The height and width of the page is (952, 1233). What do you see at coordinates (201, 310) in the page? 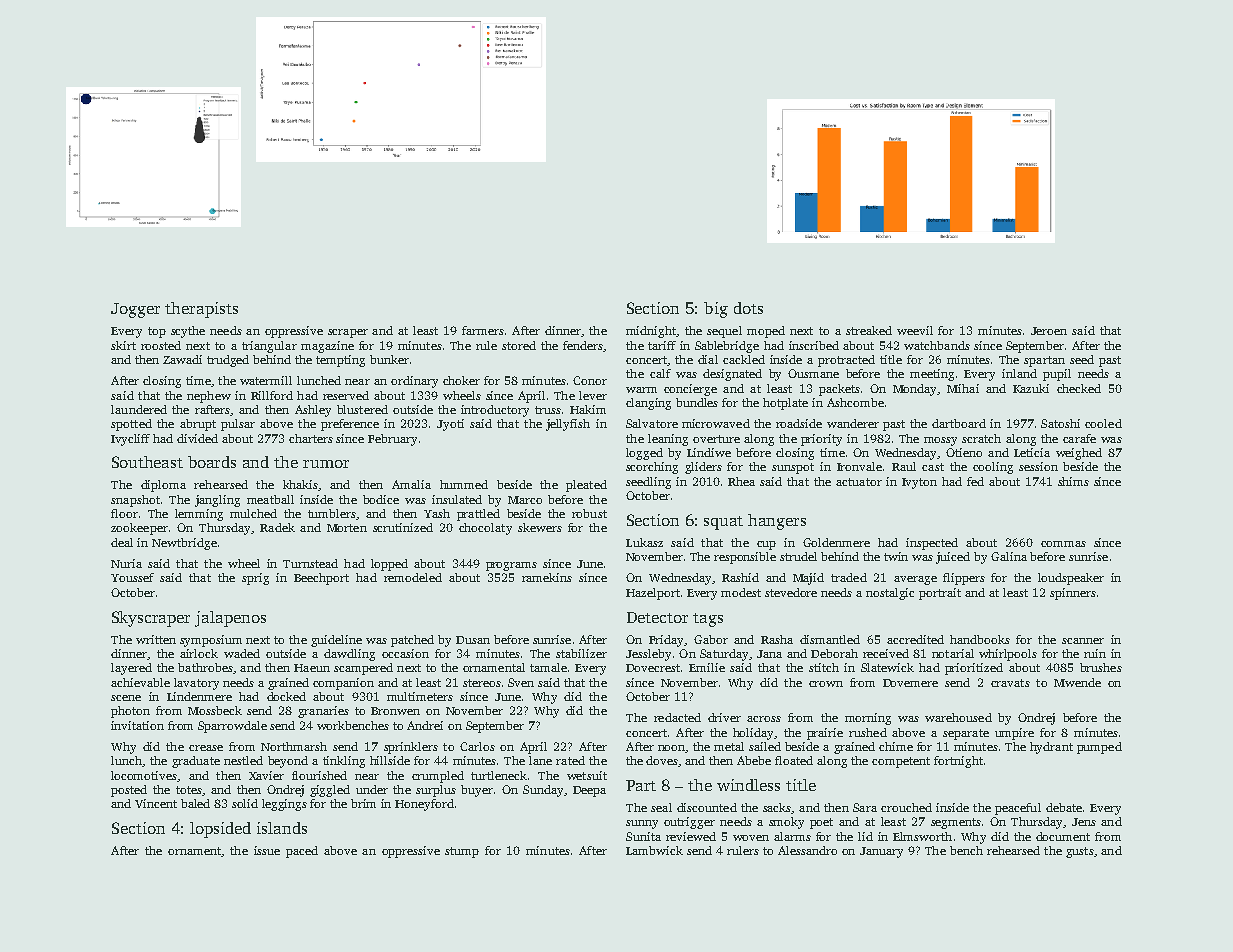
I see `therapists` at bounding box center [201, 310].
